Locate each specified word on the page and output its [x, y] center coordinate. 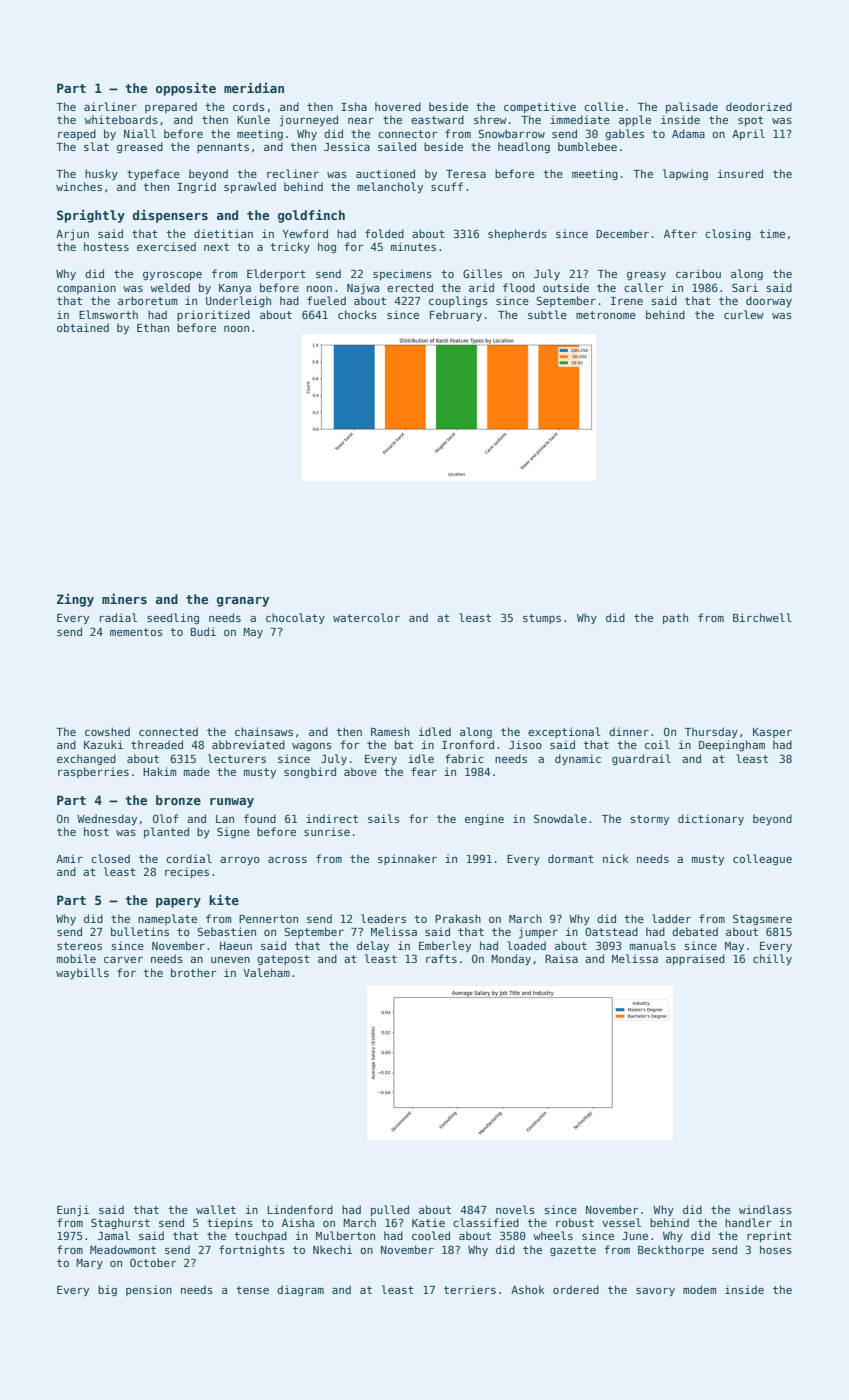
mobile [76, 958]
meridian [254, 87]
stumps [542, 619]
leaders [383, 918]
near [361, 121]
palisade [692, 107]
